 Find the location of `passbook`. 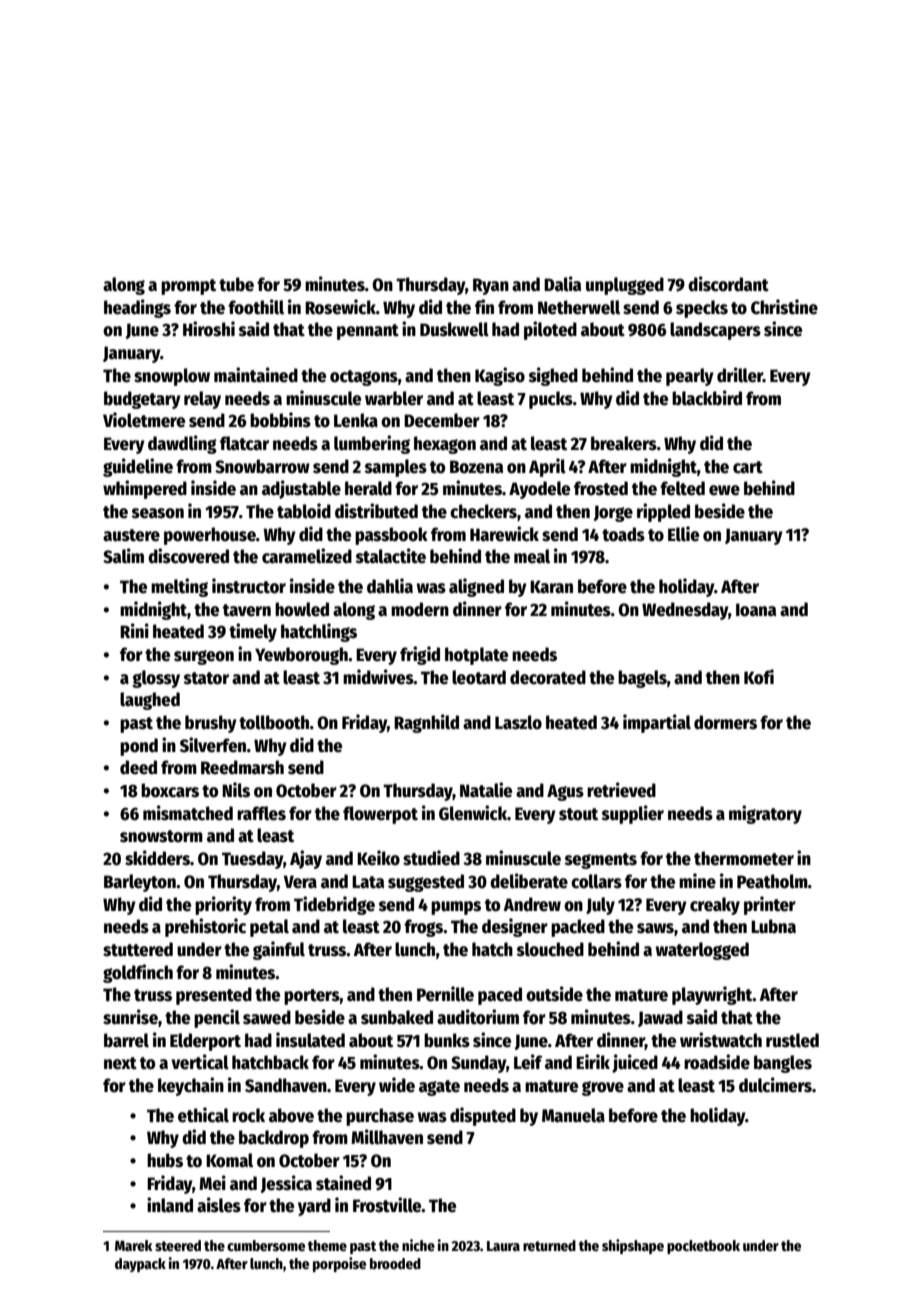

passbook is located at coordinates (391, 536).
